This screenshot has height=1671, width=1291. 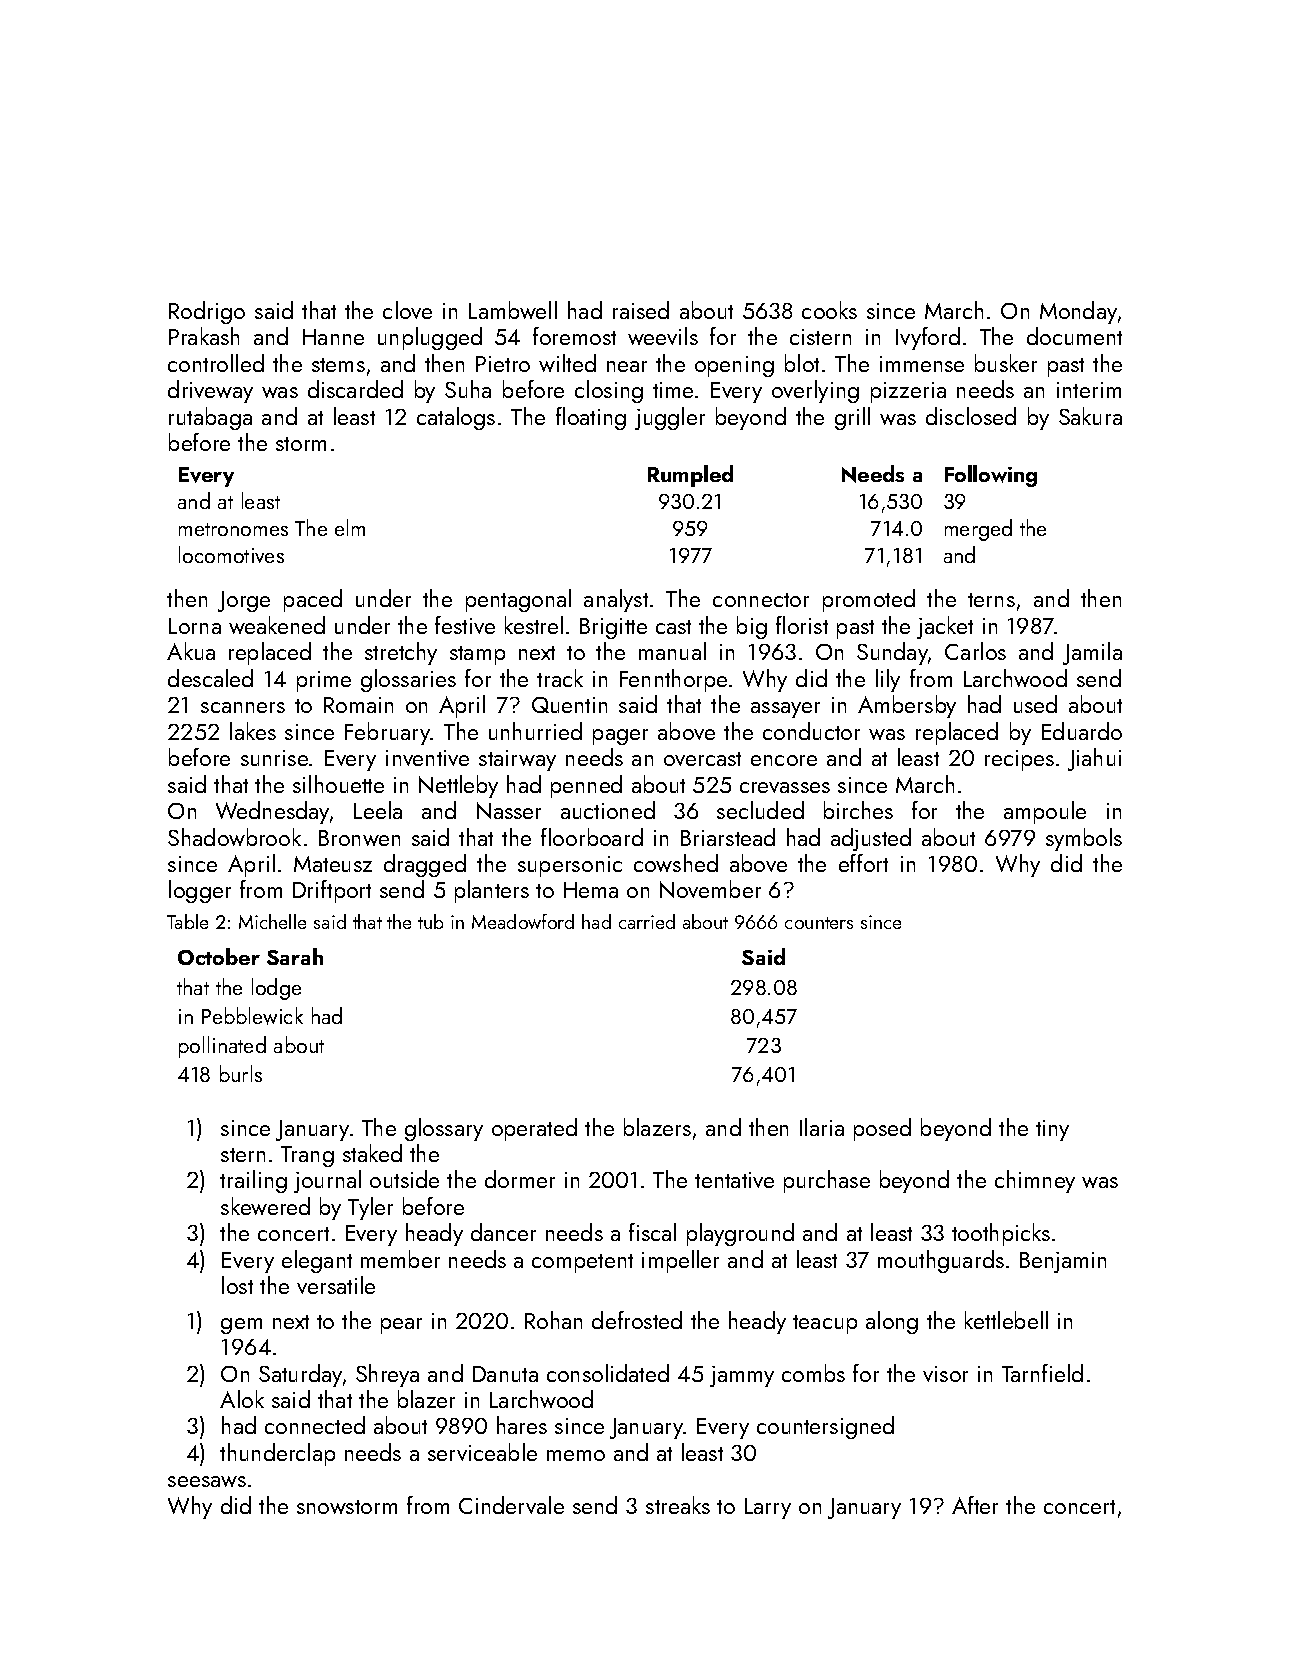 What do you see at coordinates (863, 863) in the screenshot?
I see `effort` at bounding box center [863, 863].
